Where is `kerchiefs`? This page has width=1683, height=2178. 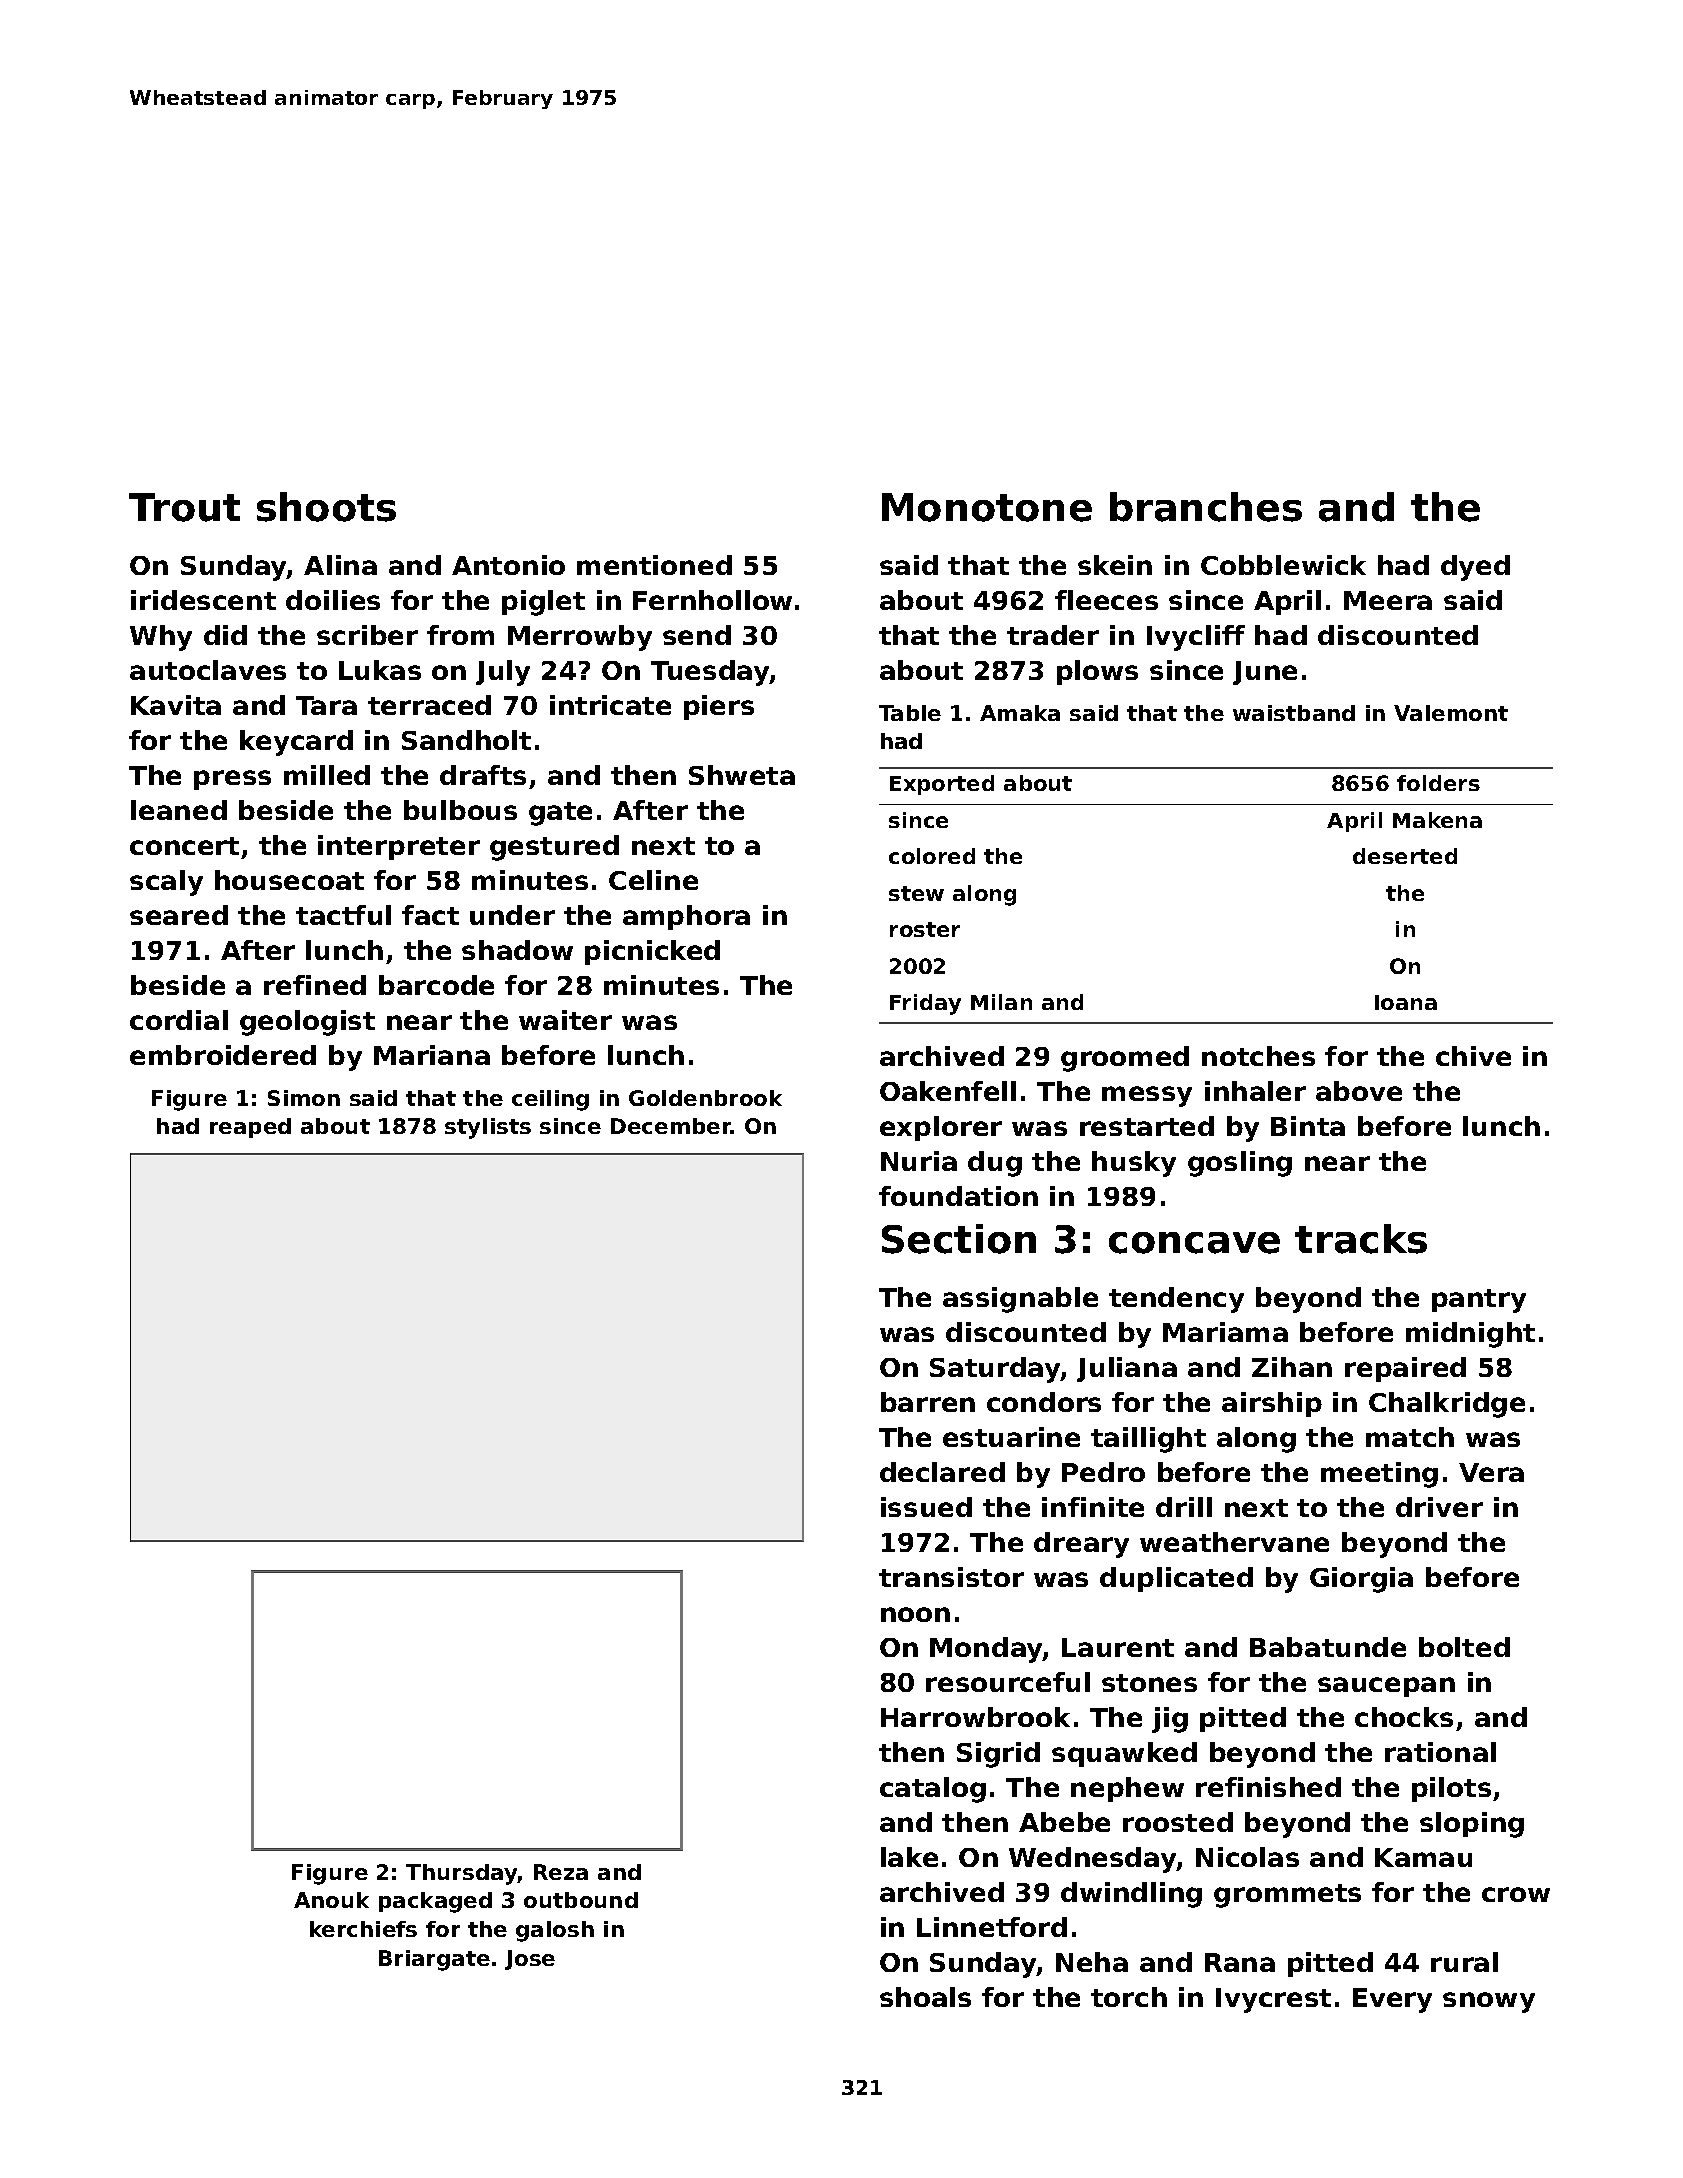
kerchiefs is located at coordinates (363, 1929).
